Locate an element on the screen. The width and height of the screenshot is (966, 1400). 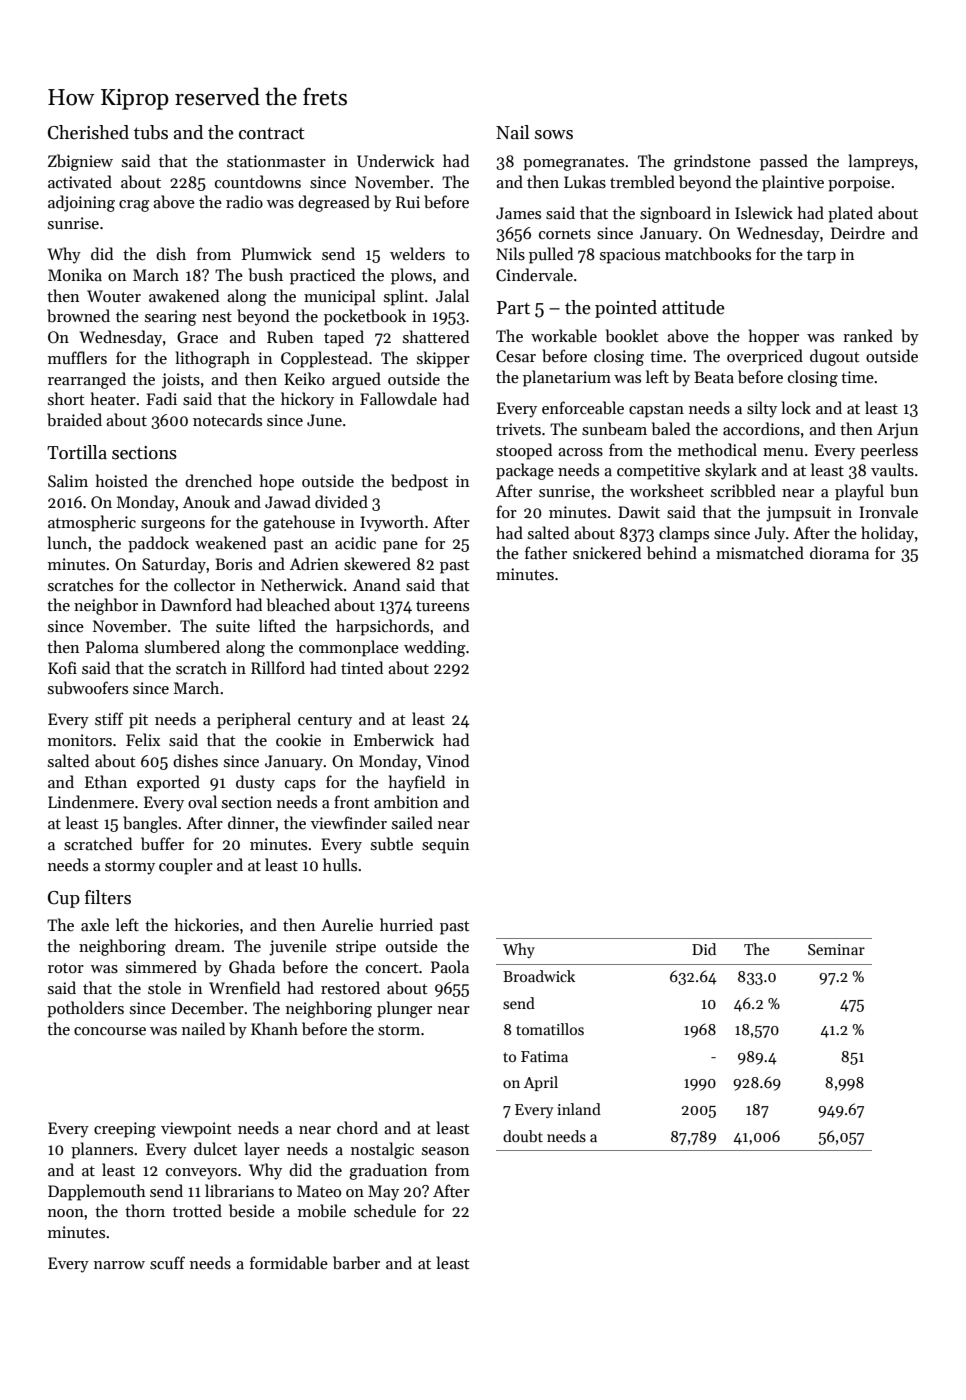
barber is located at coordinates (356, 1263).
